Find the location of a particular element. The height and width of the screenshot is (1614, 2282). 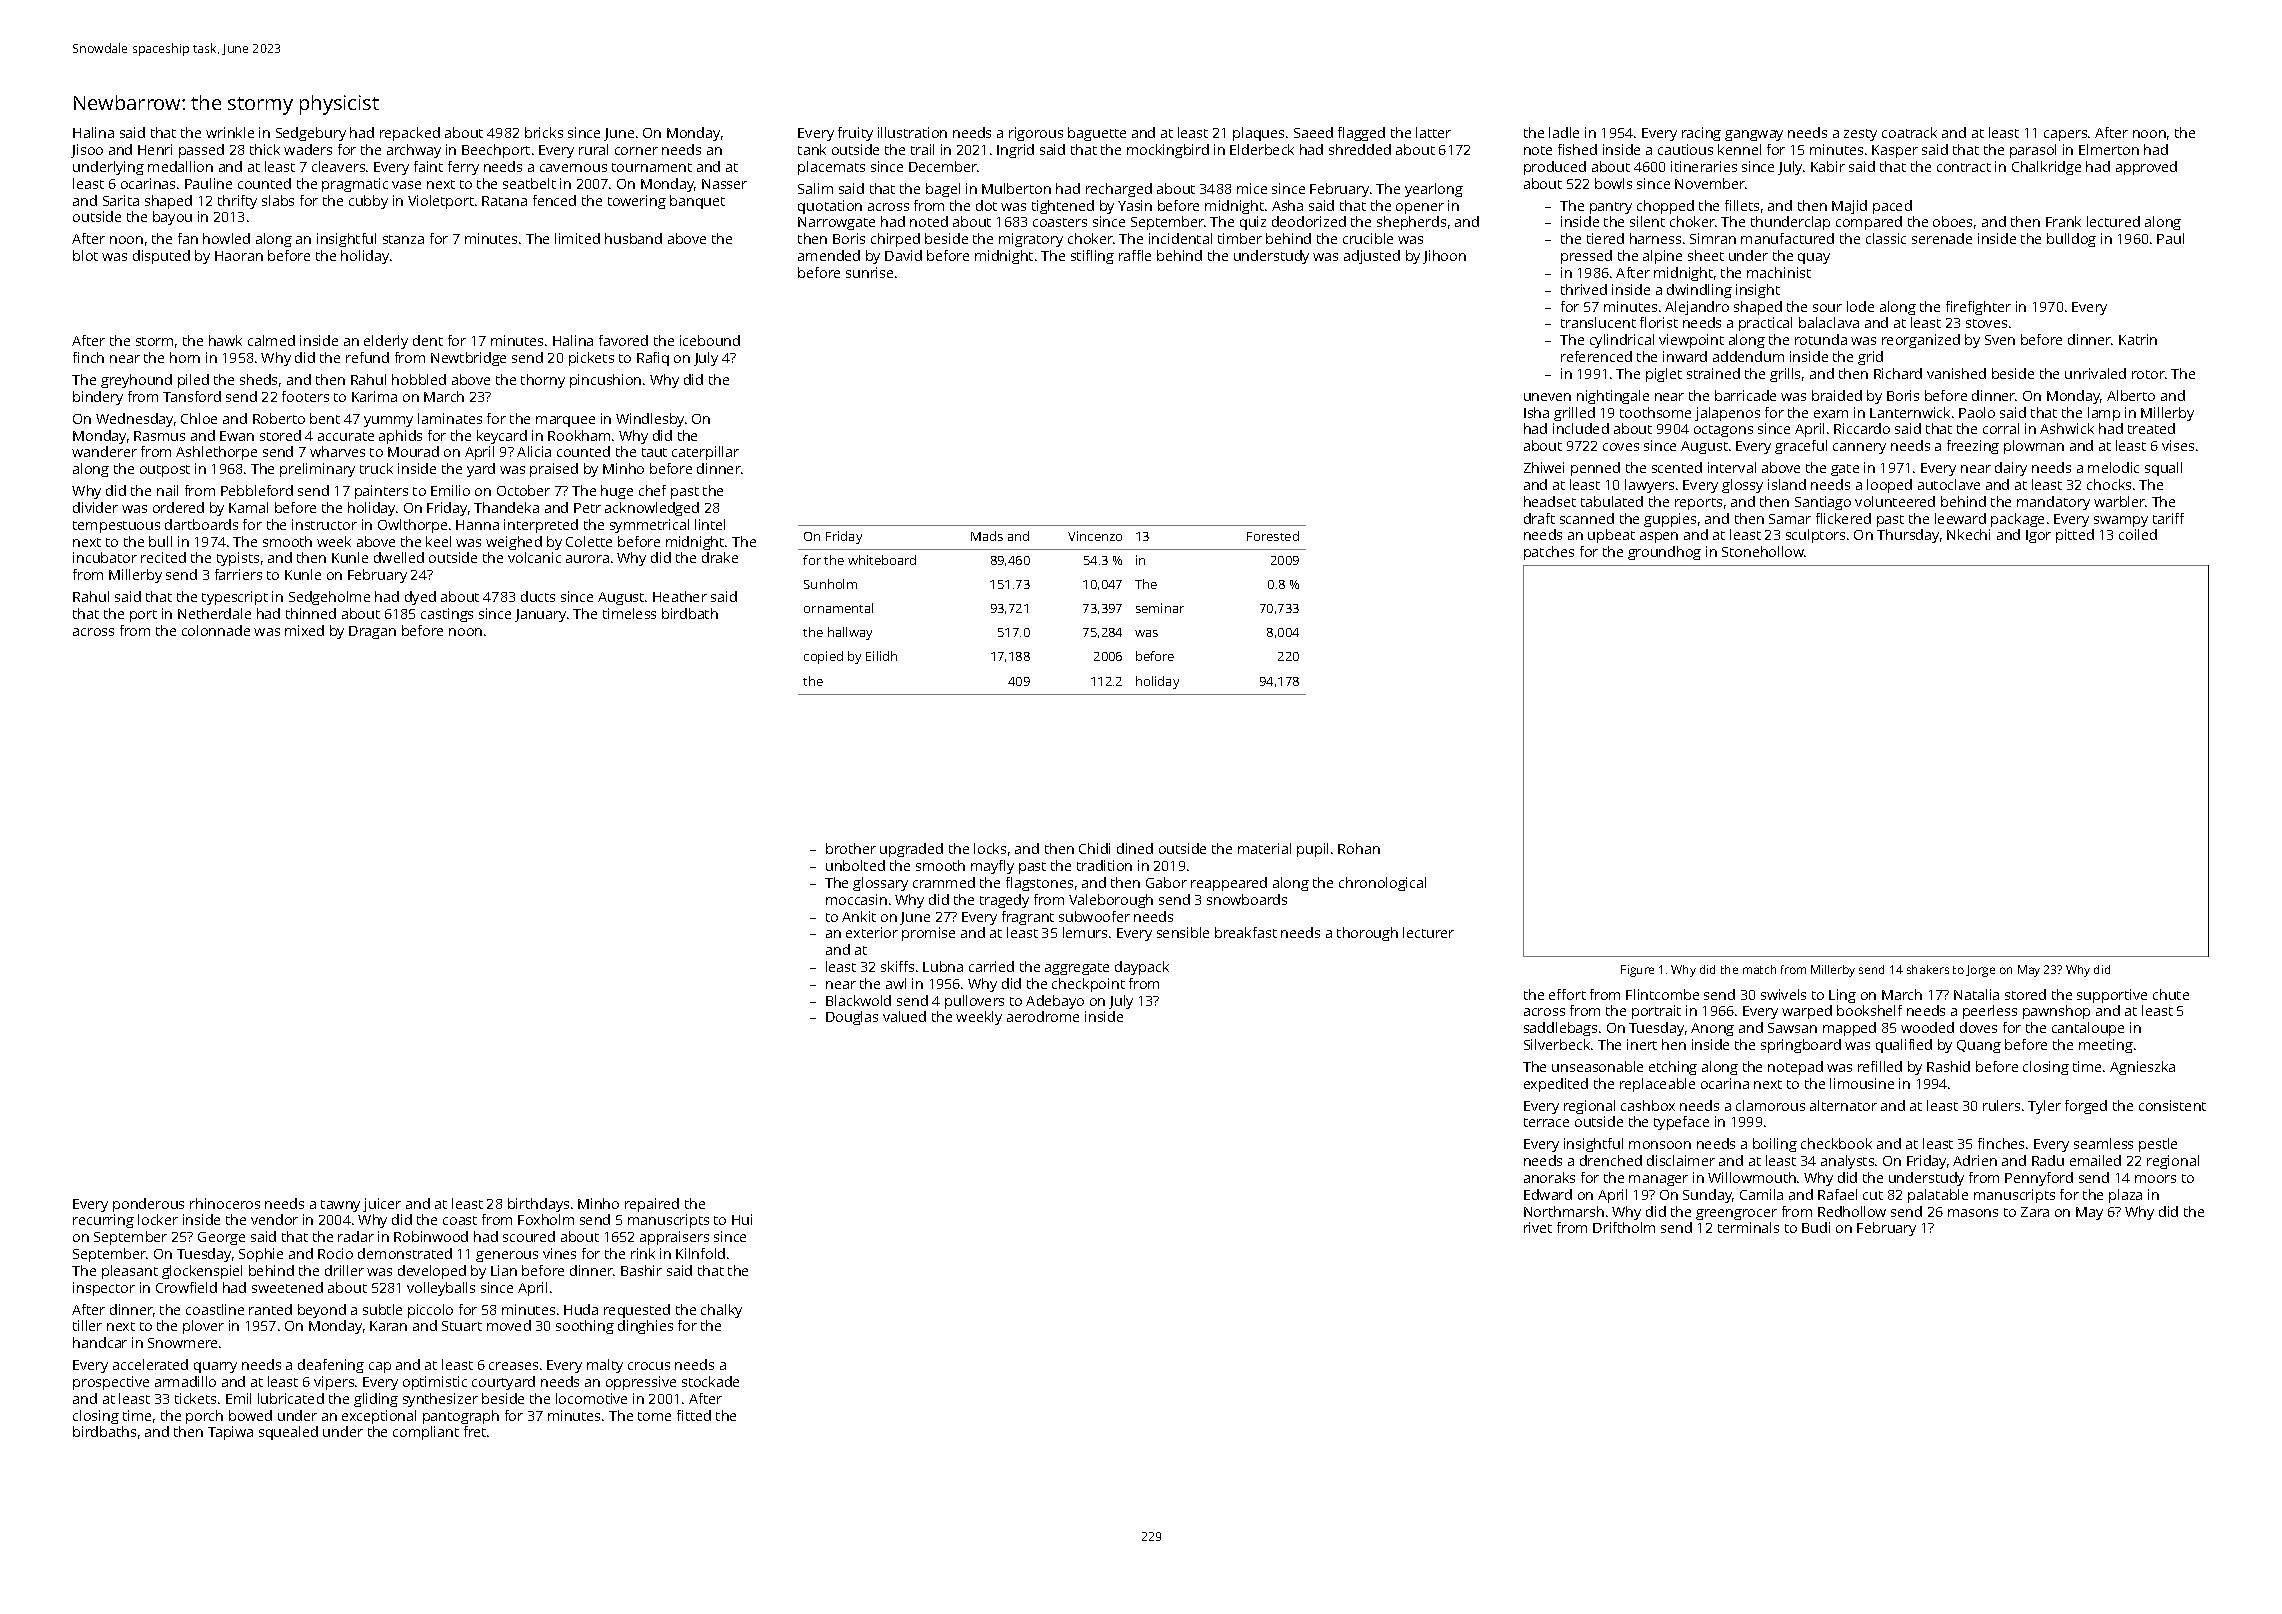

zesty is located at coordinates (1860, 135).
